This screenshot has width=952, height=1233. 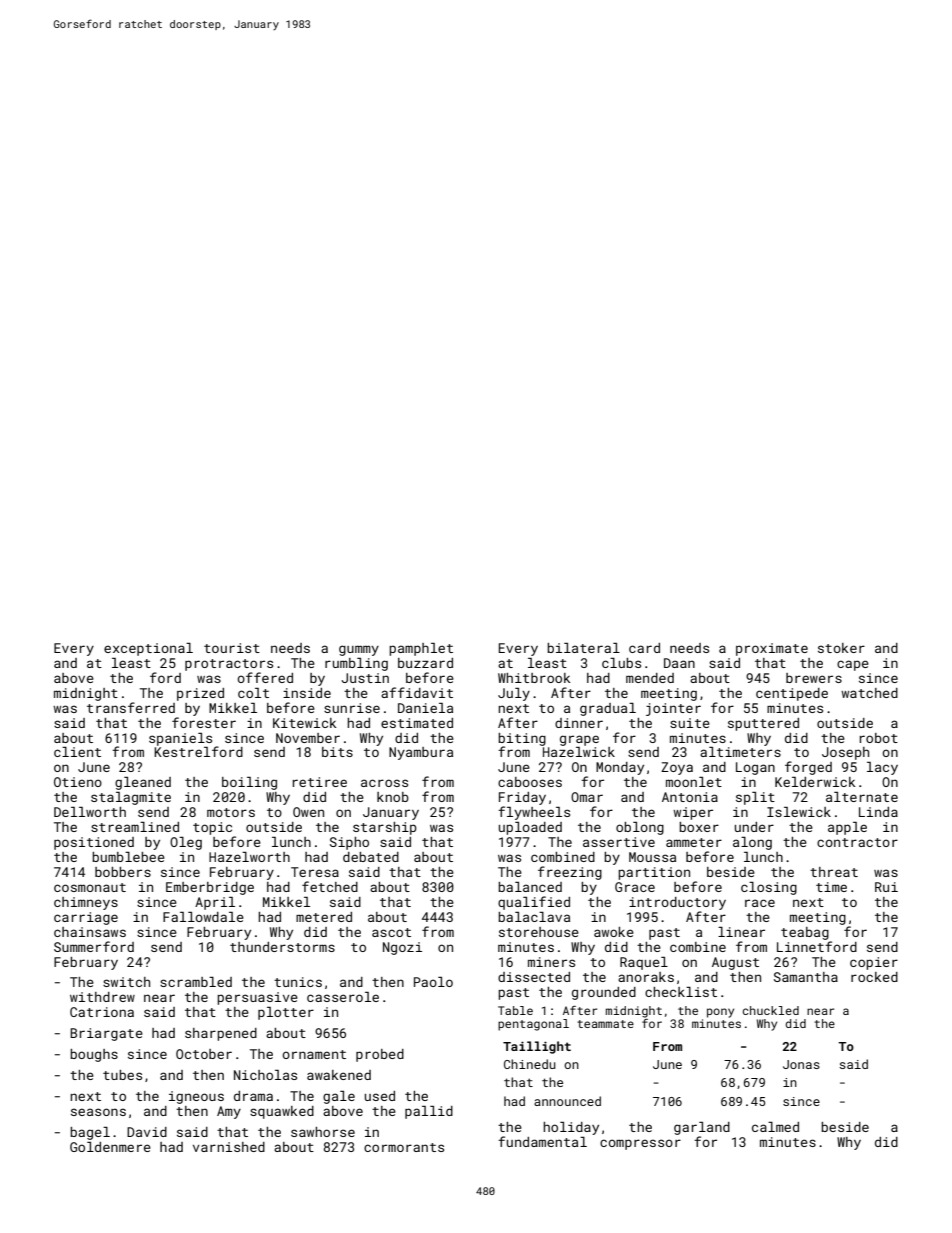 What do you see at coordinates (763, 724) in the screenshot?
I see `sputtered` at bounding box center [763, 724].
